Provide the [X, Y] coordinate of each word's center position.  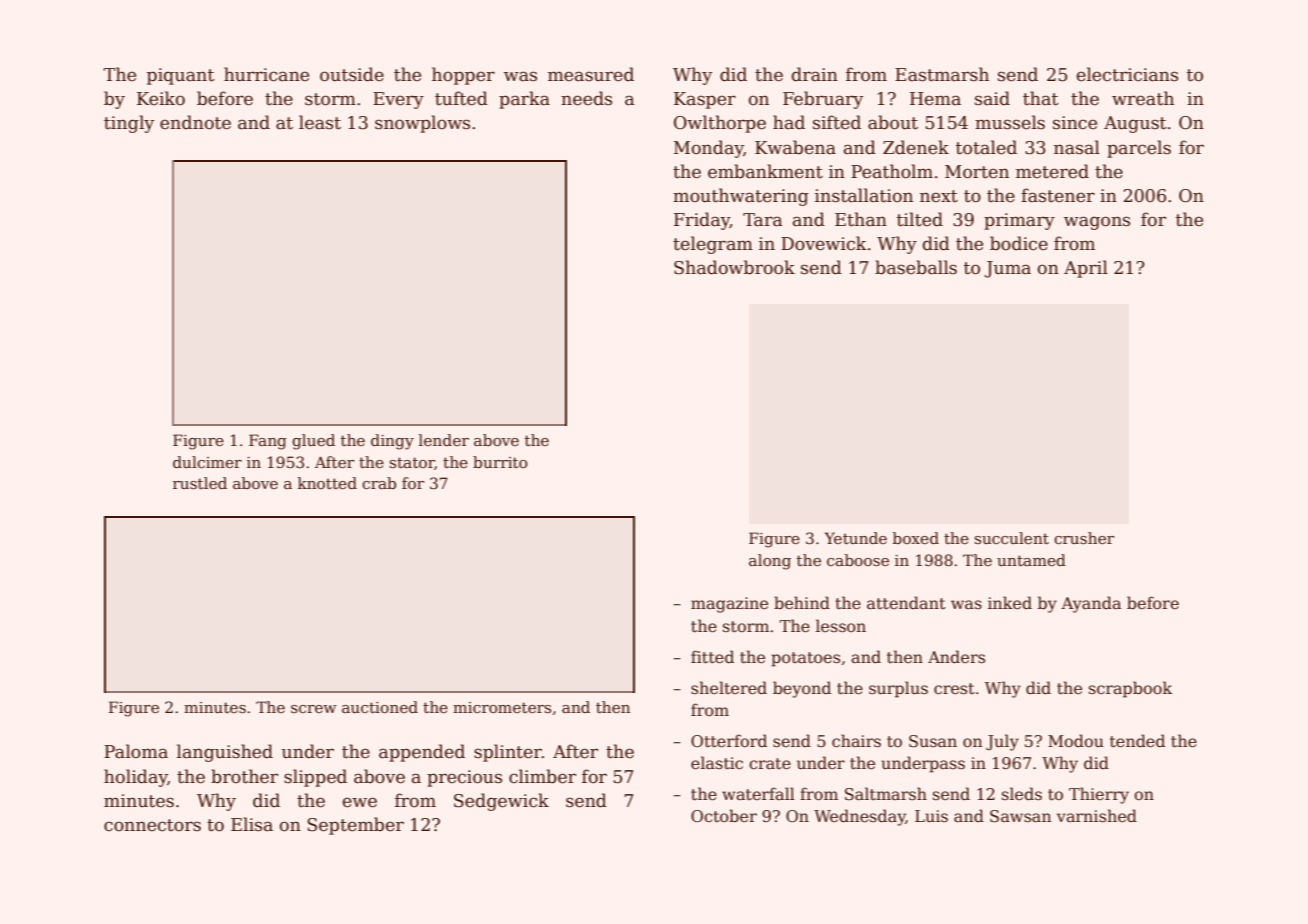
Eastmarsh [942, 74]
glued [313, 442]
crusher [1084, 538]
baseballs [916, 267]
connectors [152, 825]
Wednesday [860, 817]
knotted [327, 483]
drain [815, 74]
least [320, 122]
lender [444, 440]
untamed [1031, 560]
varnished [1097, 816]
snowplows [422, 124]
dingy [392, 442]
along [770, 562]
